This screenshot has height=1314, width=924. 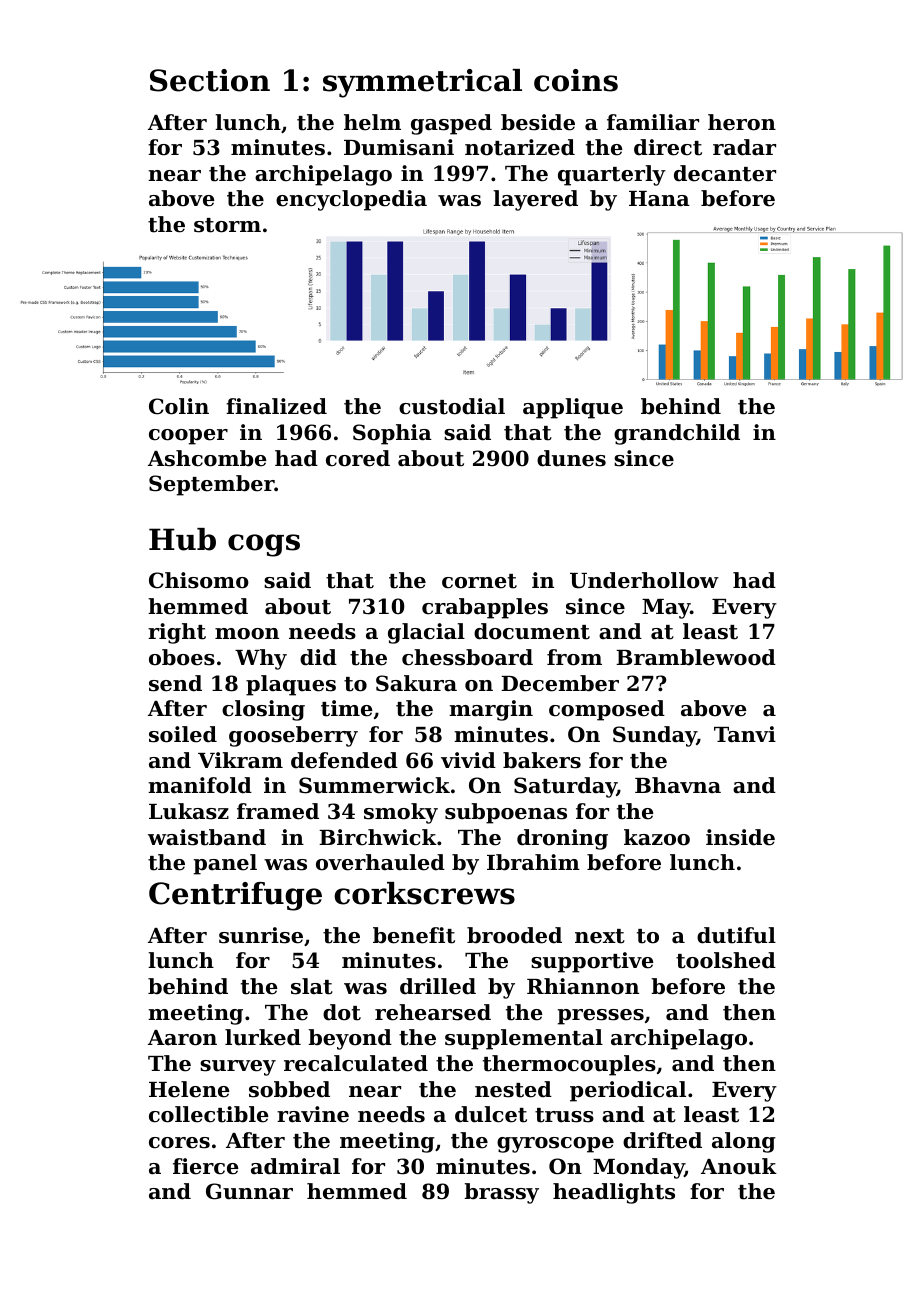 I want to click on custodial, so click(x=452, y=406).
